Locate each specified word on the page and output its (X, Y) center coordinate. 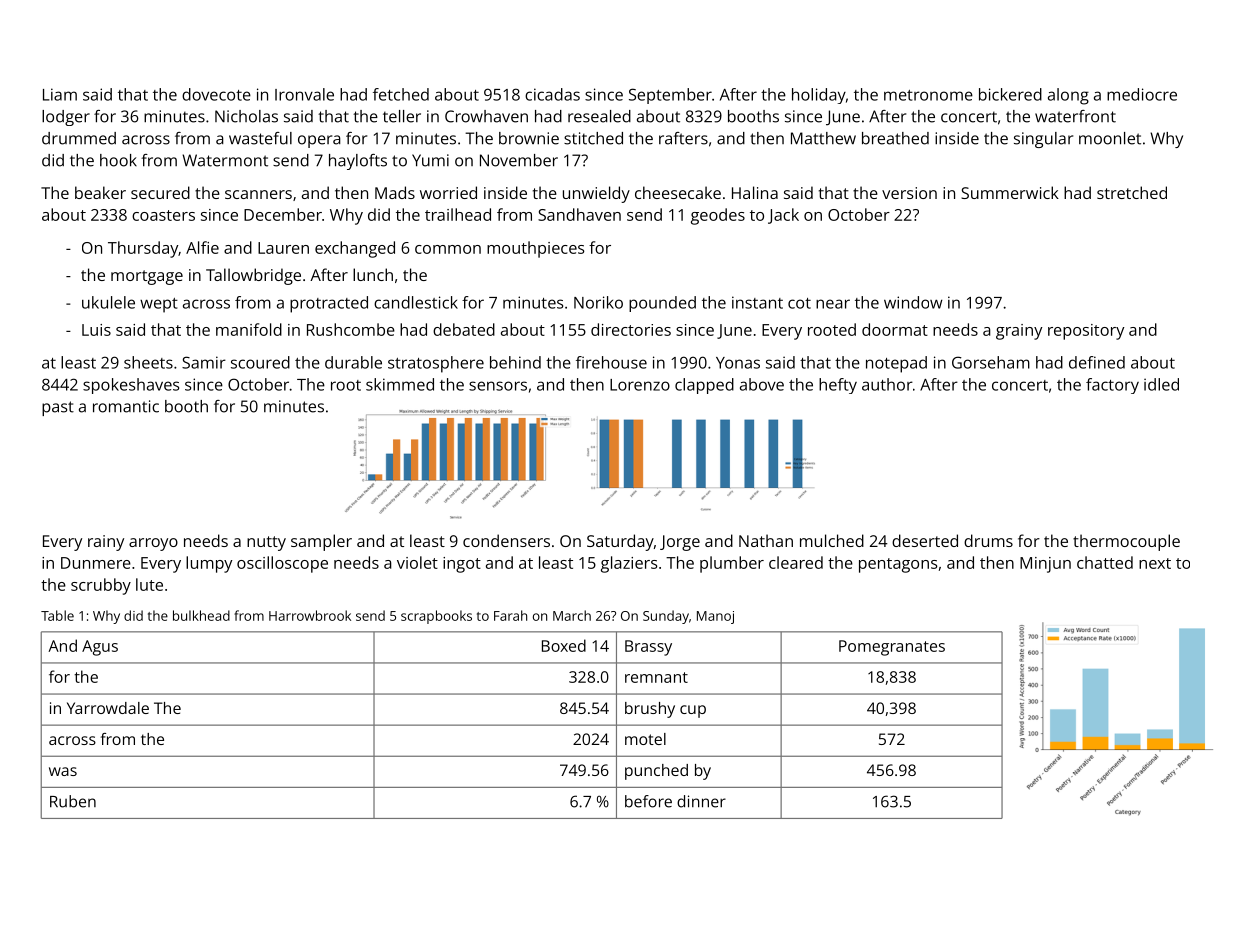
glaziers (629, 564)
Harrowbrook (310, 615)
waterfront (1075, 116)
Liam (60, 94)
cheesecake (678, 192)
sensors (498, 386)
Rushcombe (351, 329)
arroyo (153, 544)
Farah (510, 615)
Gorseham (991, 362)
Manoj (715, 617)
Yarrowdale (108, 708)
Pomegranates (892, 648)
